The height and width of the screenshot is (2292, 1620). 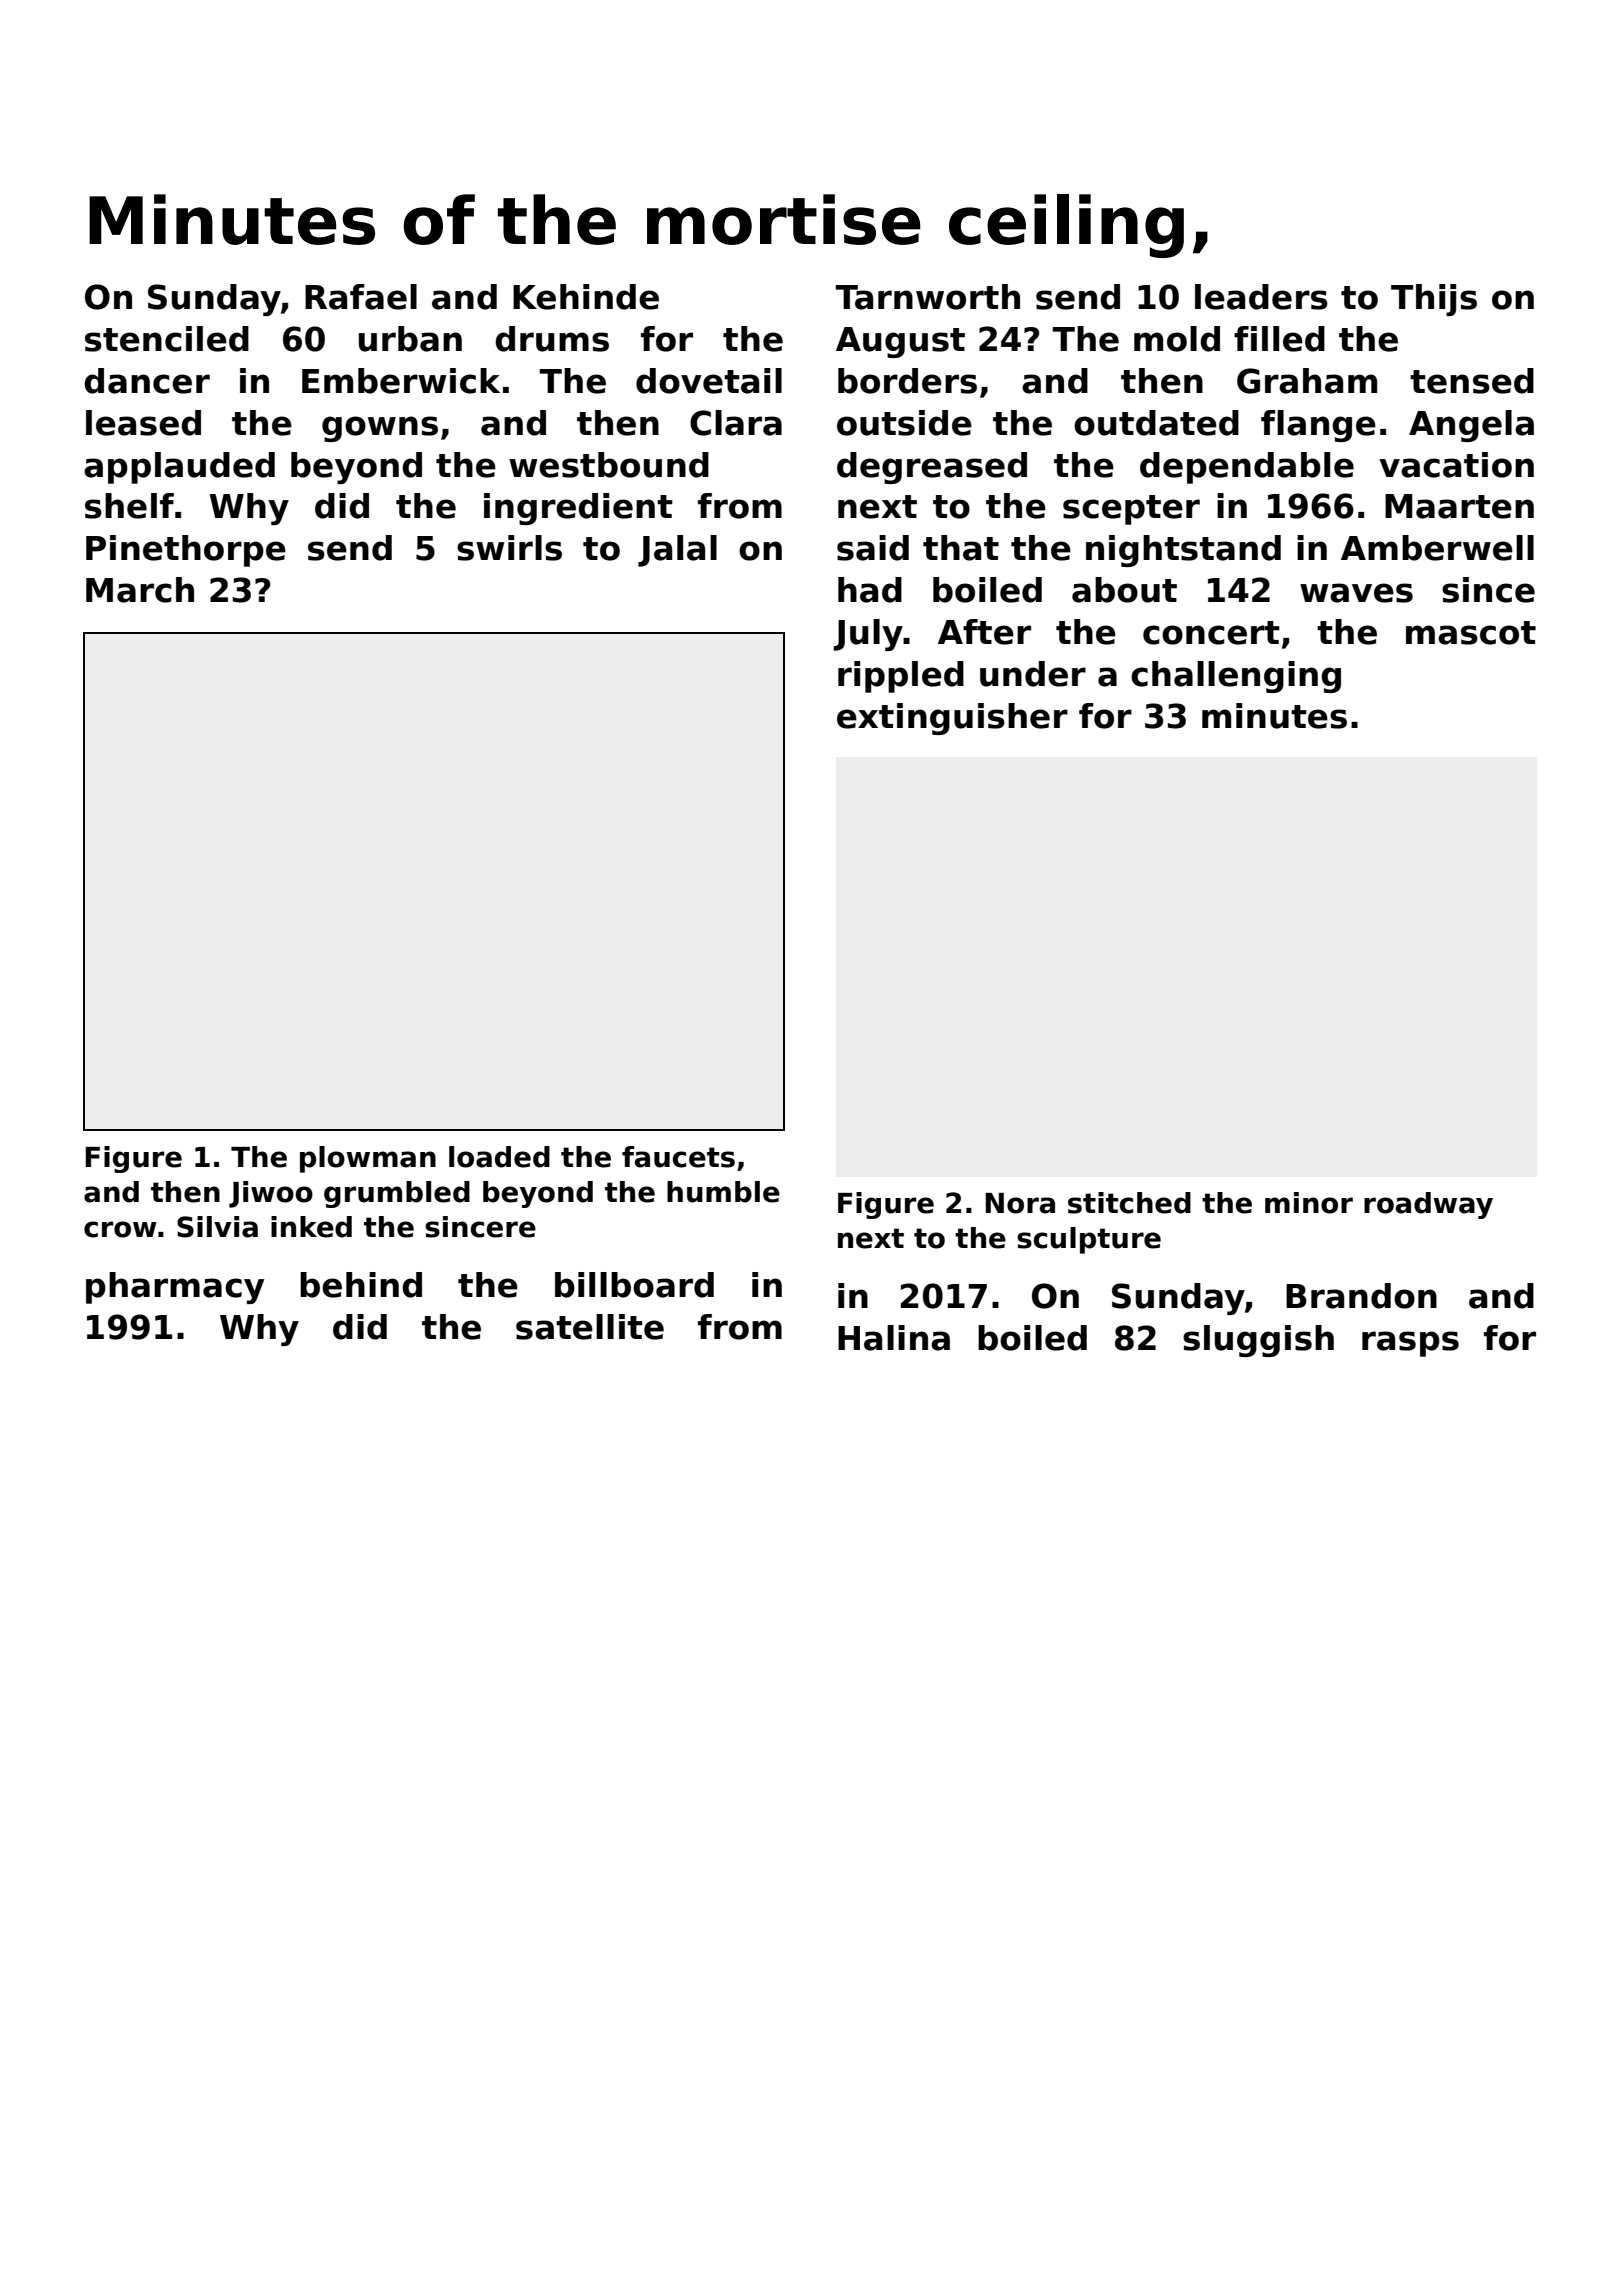 I want to click on satellite, so click(x=590, y=1327).
